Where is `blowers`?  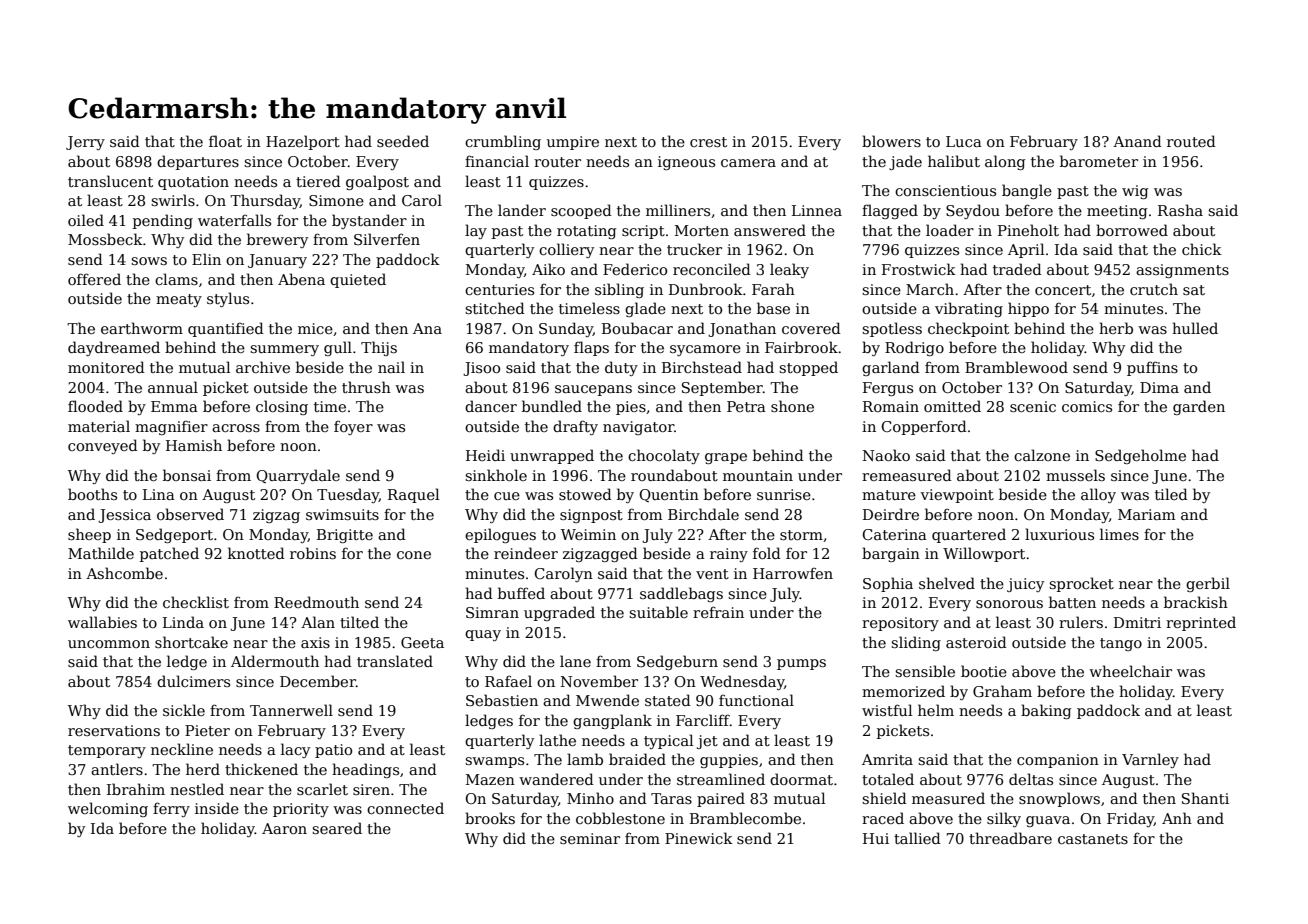 blowers is located at coordinates (891, 141).
